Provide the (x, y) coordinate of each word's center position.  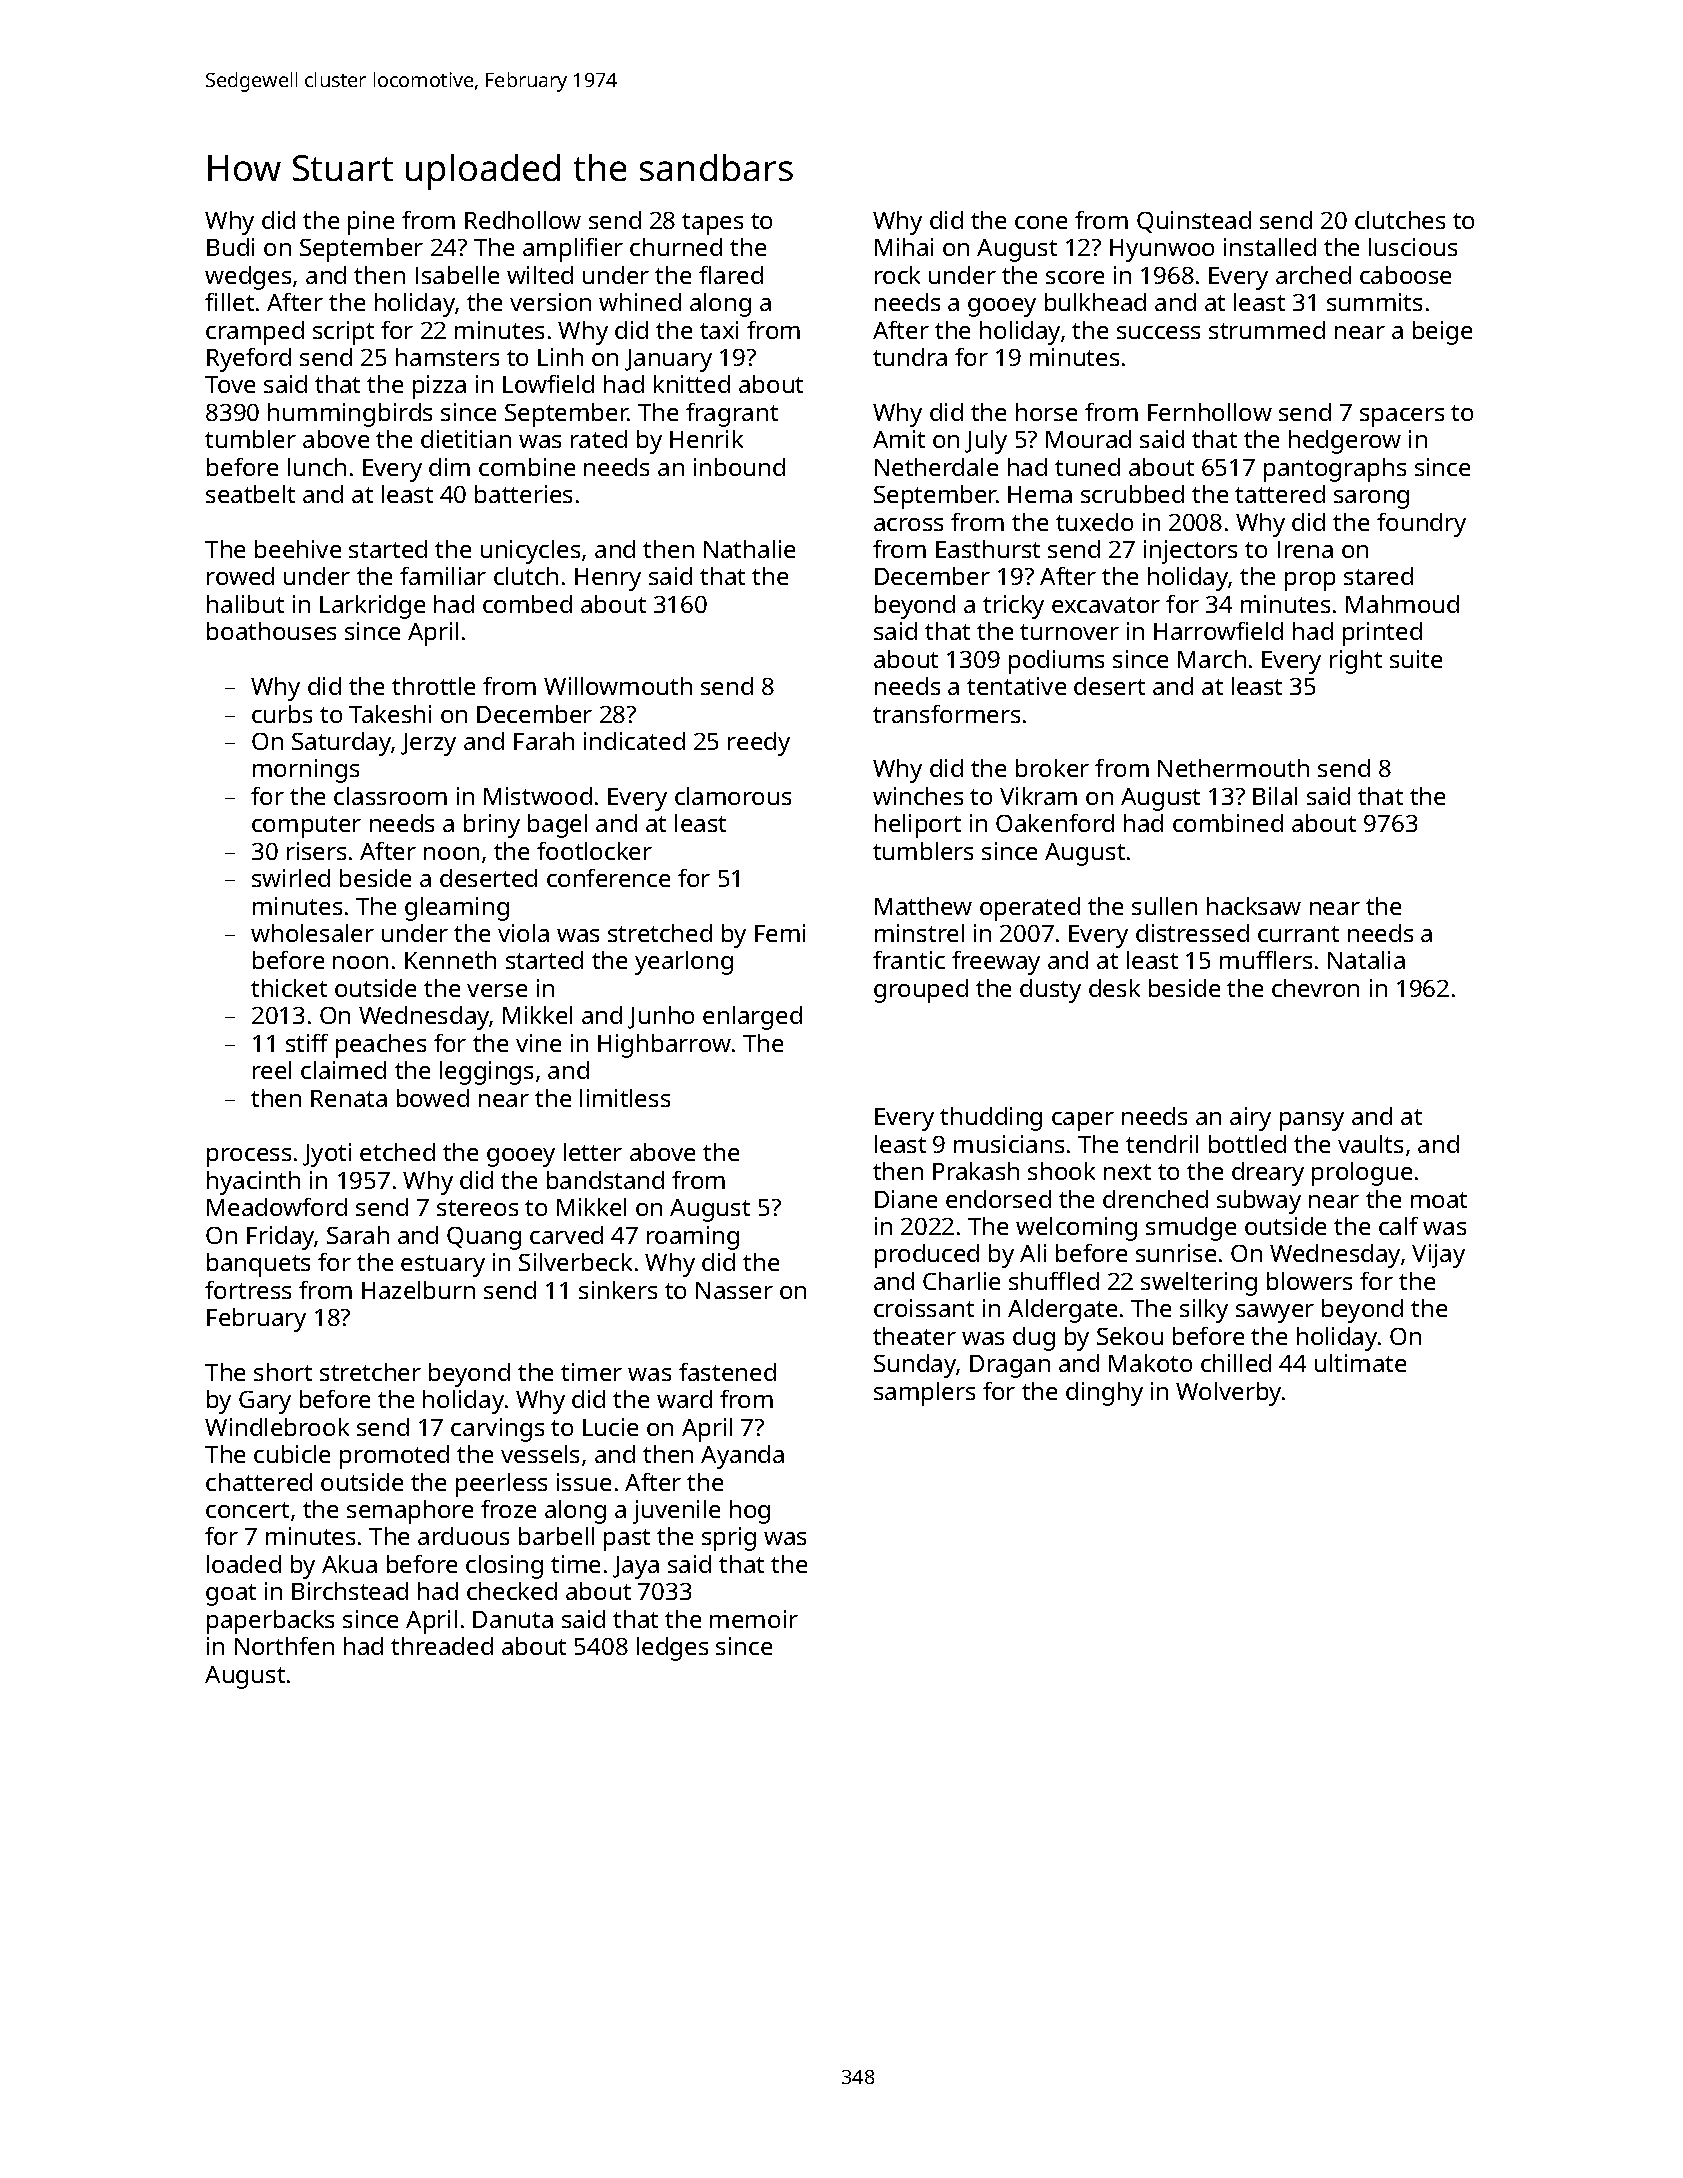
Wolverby (1228, 1394)
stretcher (370, 1372)
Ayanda (742, 1457)
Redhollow (523, 220)
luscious (1413, 247)
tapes (712, 224)
